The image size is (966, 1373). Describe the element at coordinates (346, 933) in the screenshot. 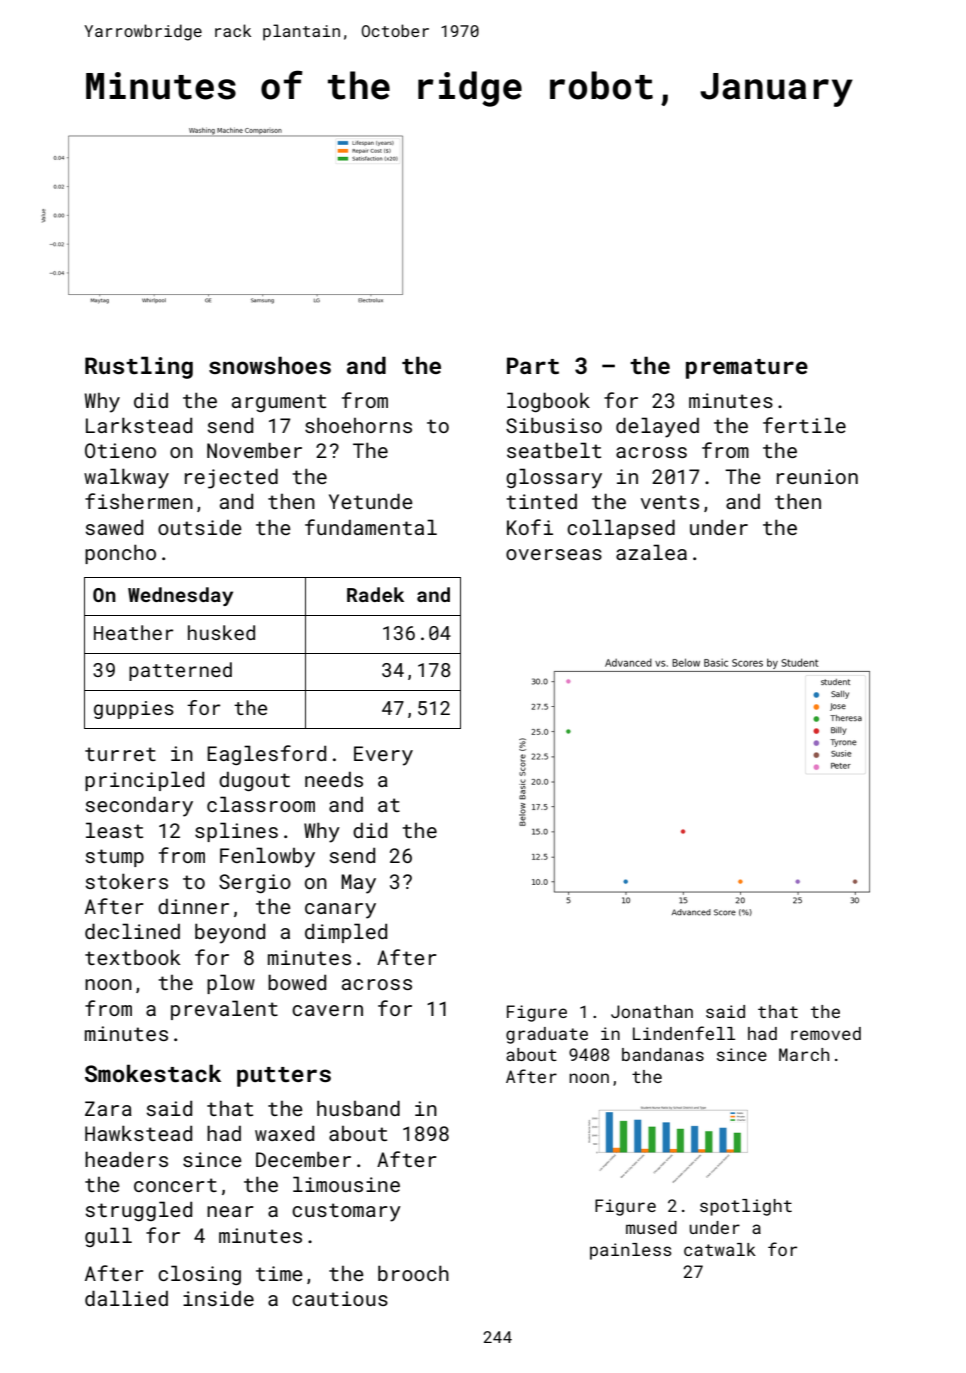

I see `dimpled` at that location.
